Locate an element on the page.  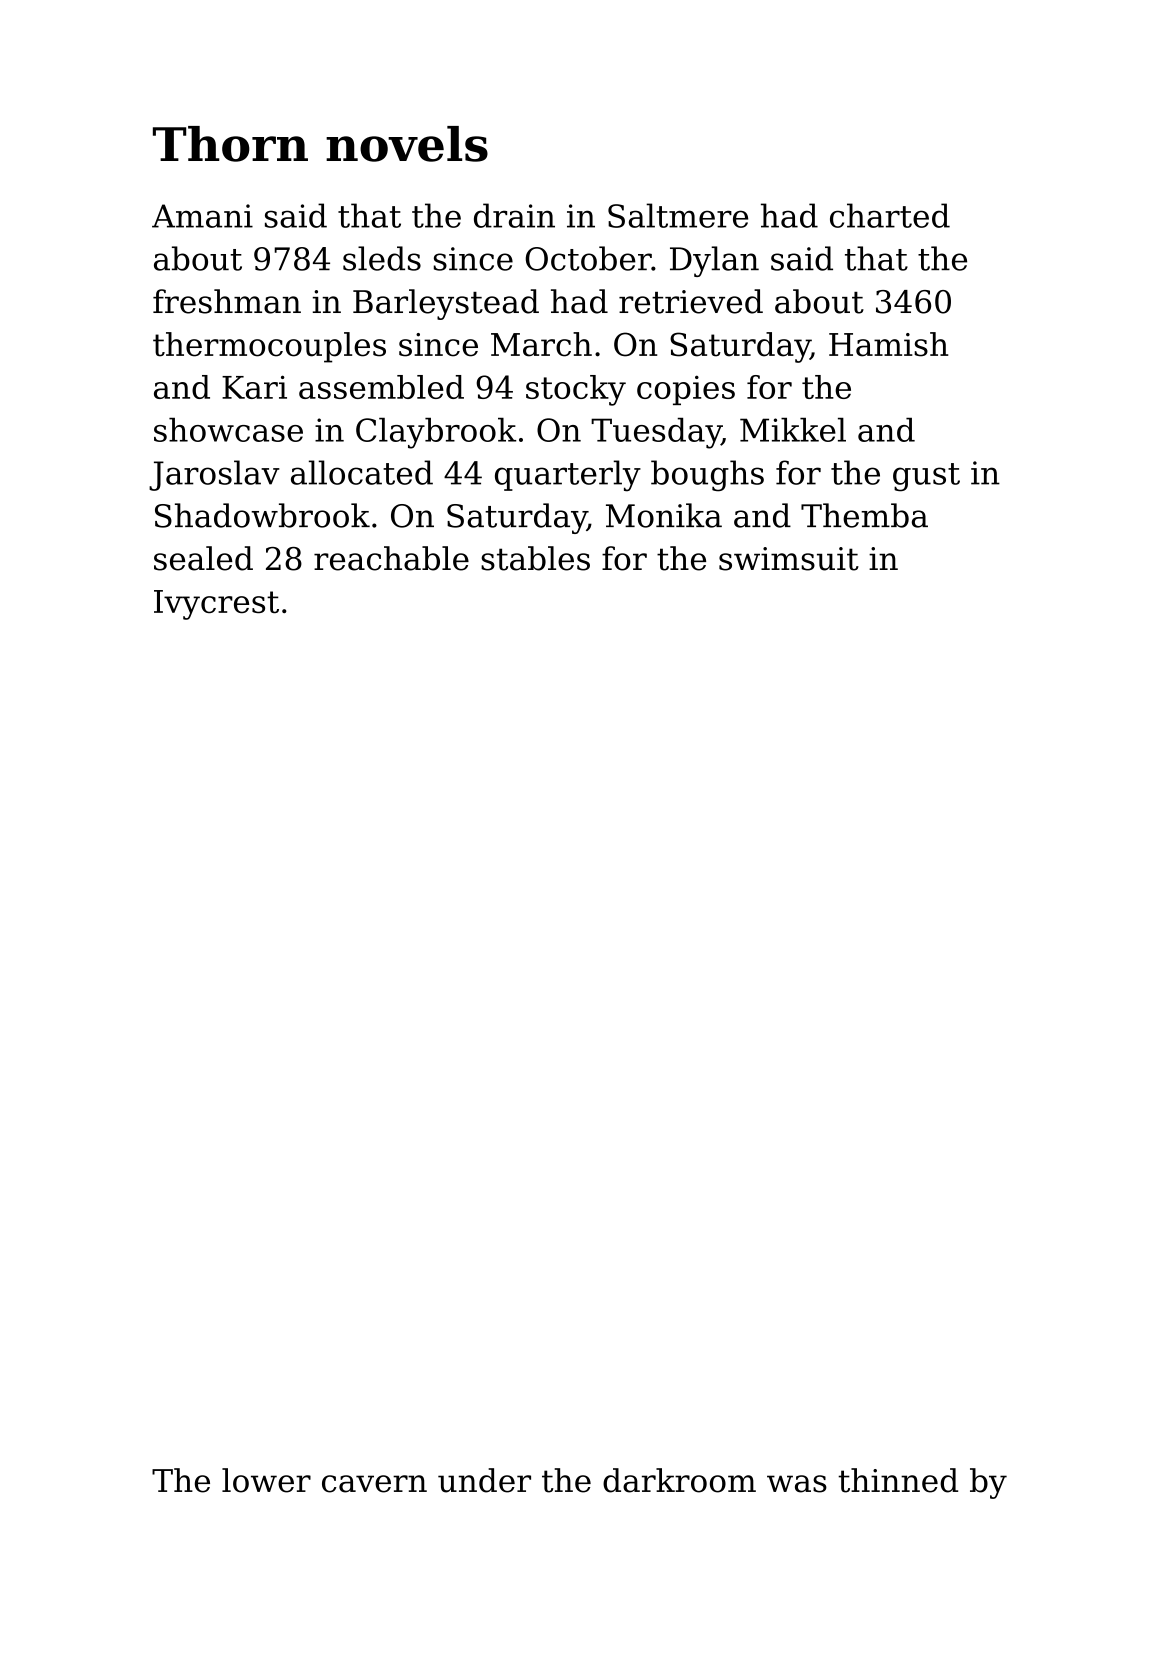
Themba is located at coordinates (864, 515).
